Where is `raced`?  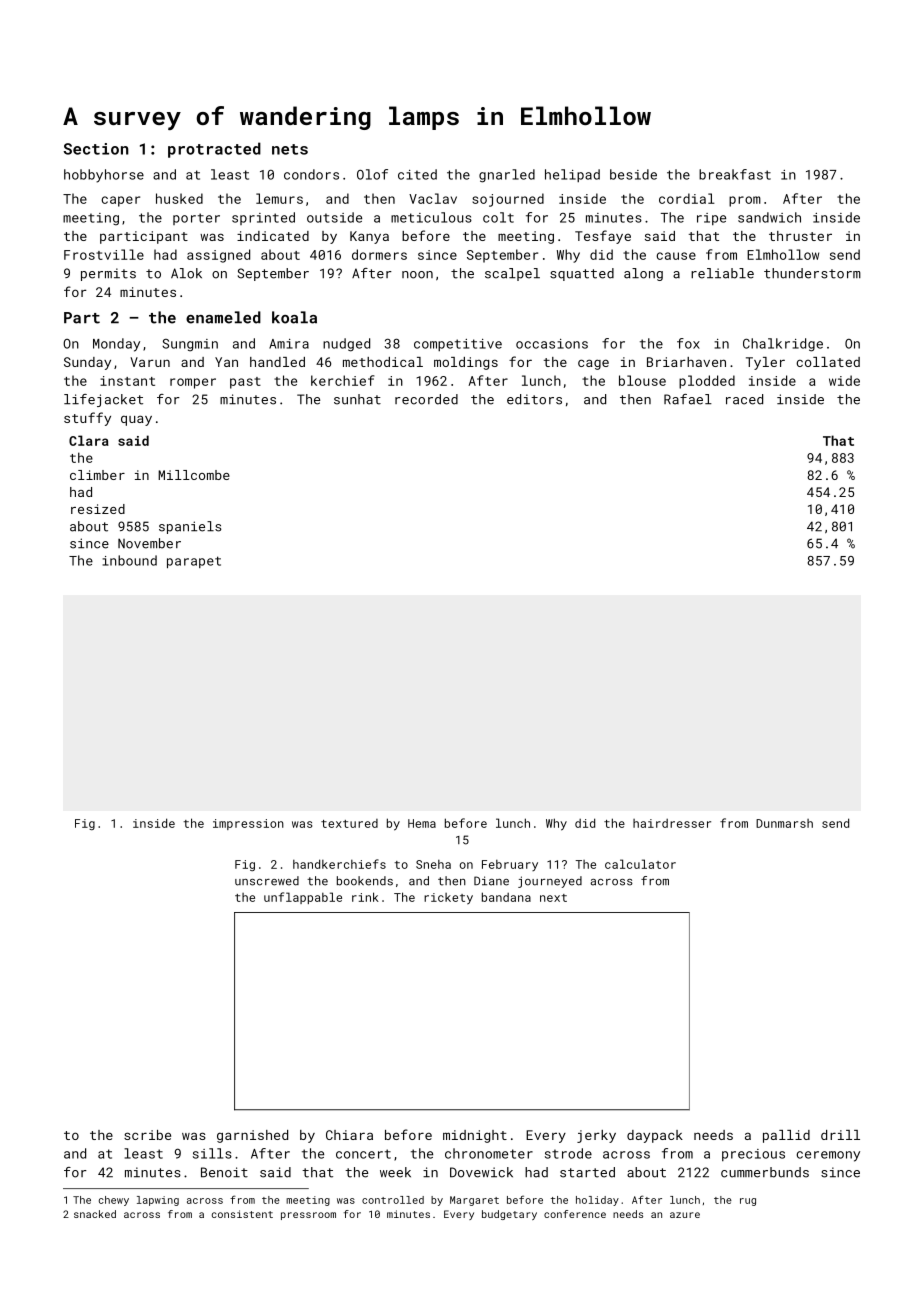 raced is located at coordinates (744, 399).
